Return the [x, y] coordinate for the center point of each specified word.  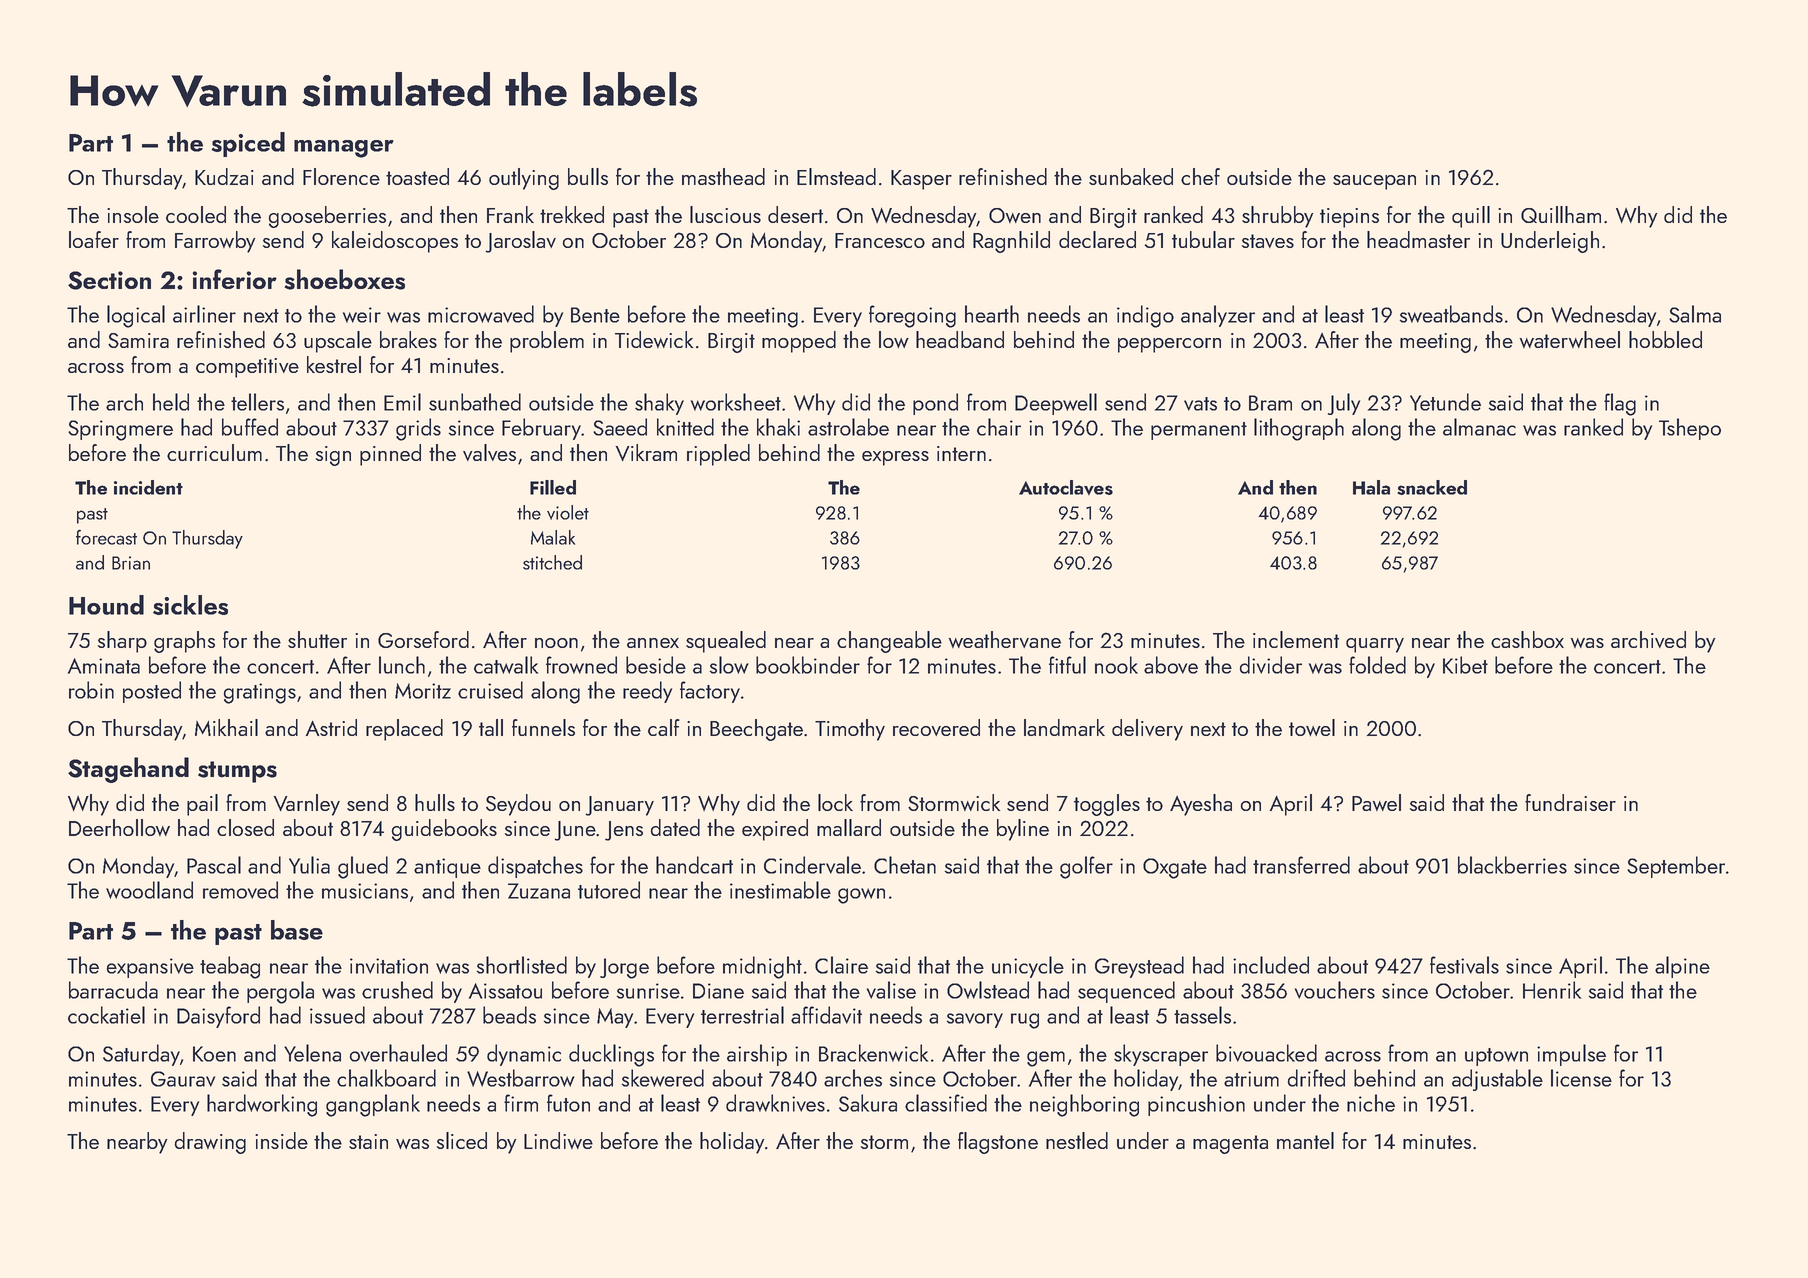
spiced [248, 144]
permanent [1199, 431]
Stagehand [128, 770]
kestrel [334, 364]
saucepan [1374, 182]
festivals [1464, 965]
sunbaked [1131, 176]
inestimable [780, 890]
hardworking [262, 1105]
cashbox [1527, 639]
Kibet [1465, 665]
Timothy [850, 730]
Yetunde [1445, 402]
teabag [230, 967]
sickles [190, 605]
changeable [889, 642]
